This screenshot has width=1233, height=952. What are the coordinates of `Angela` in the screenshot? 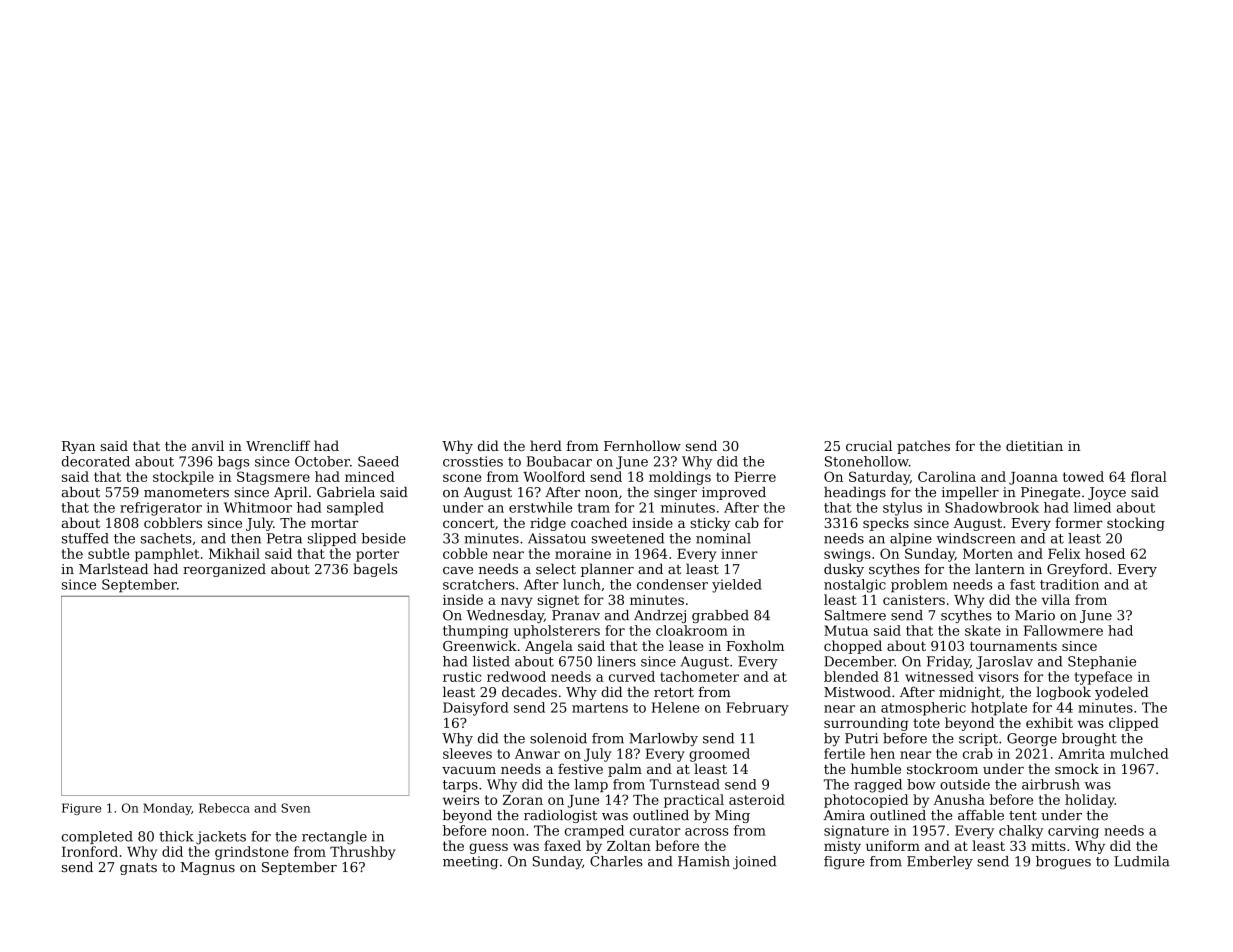 It's located at (549, 647).
